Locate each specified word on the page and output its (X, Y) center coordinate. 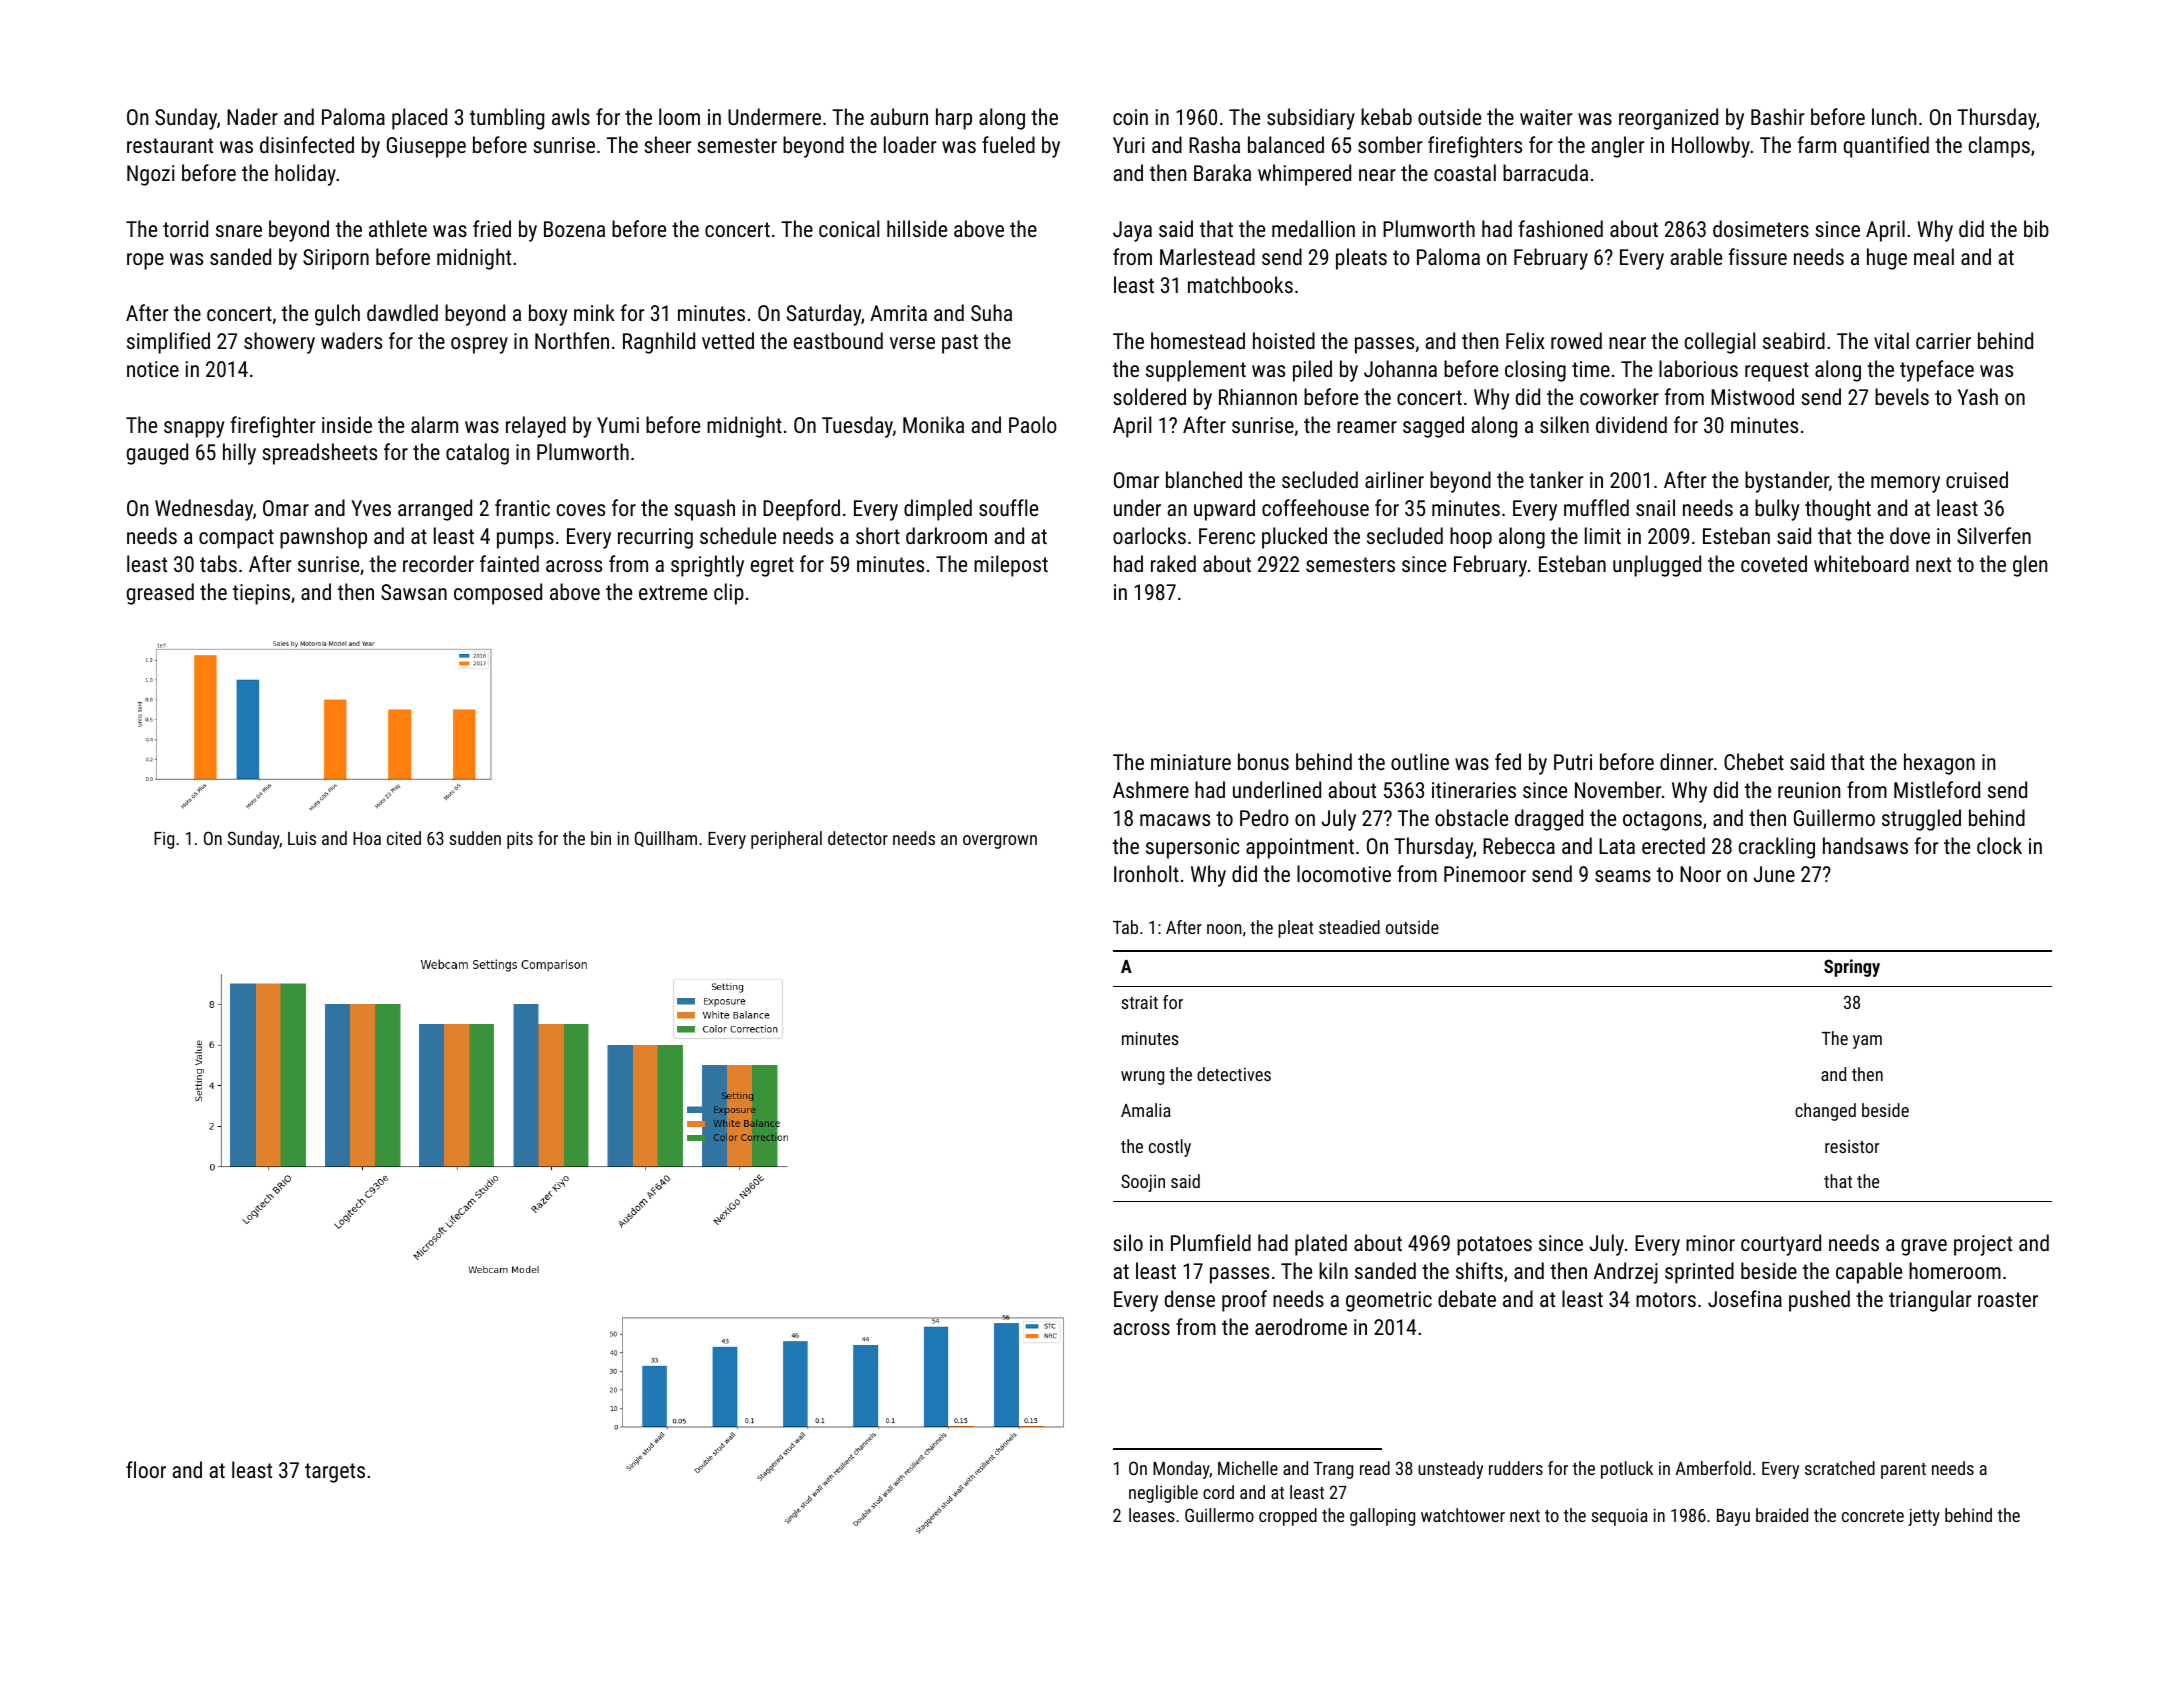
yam (1867, 1042)
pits (520, 840)
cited (404, 838)
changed (1825, 1112)
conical (849, 228)
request (1777, 372)
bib (2036, 228)
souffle (1008, 507)
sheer (667, 144)
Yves (371, 508)
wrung (1142, 1078)
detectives (1234, 1074)
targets (335, 1473)
